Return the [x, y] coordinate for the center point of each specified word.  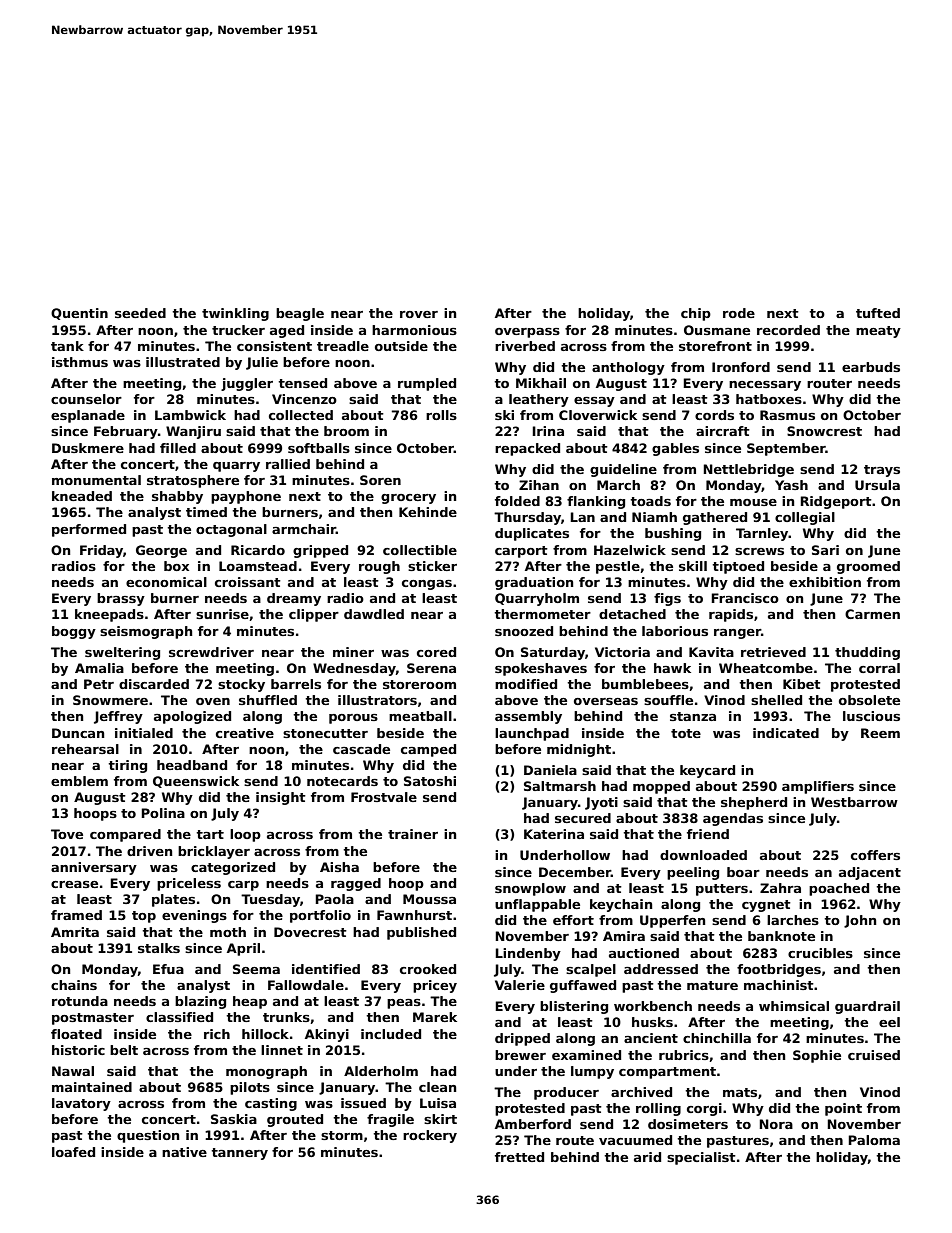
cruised [874, 1055]
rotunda [80, 1001]
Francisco [745, 598]
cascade [361, 749]
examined [586, 1055]
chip [696, 314]
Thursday [527, 518]
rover [419, 314]
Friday [101, 551]
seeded [140, 313]
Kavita [711, 652]
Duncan [78, 733]
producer [566, 1093]
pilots [250, 1088]
